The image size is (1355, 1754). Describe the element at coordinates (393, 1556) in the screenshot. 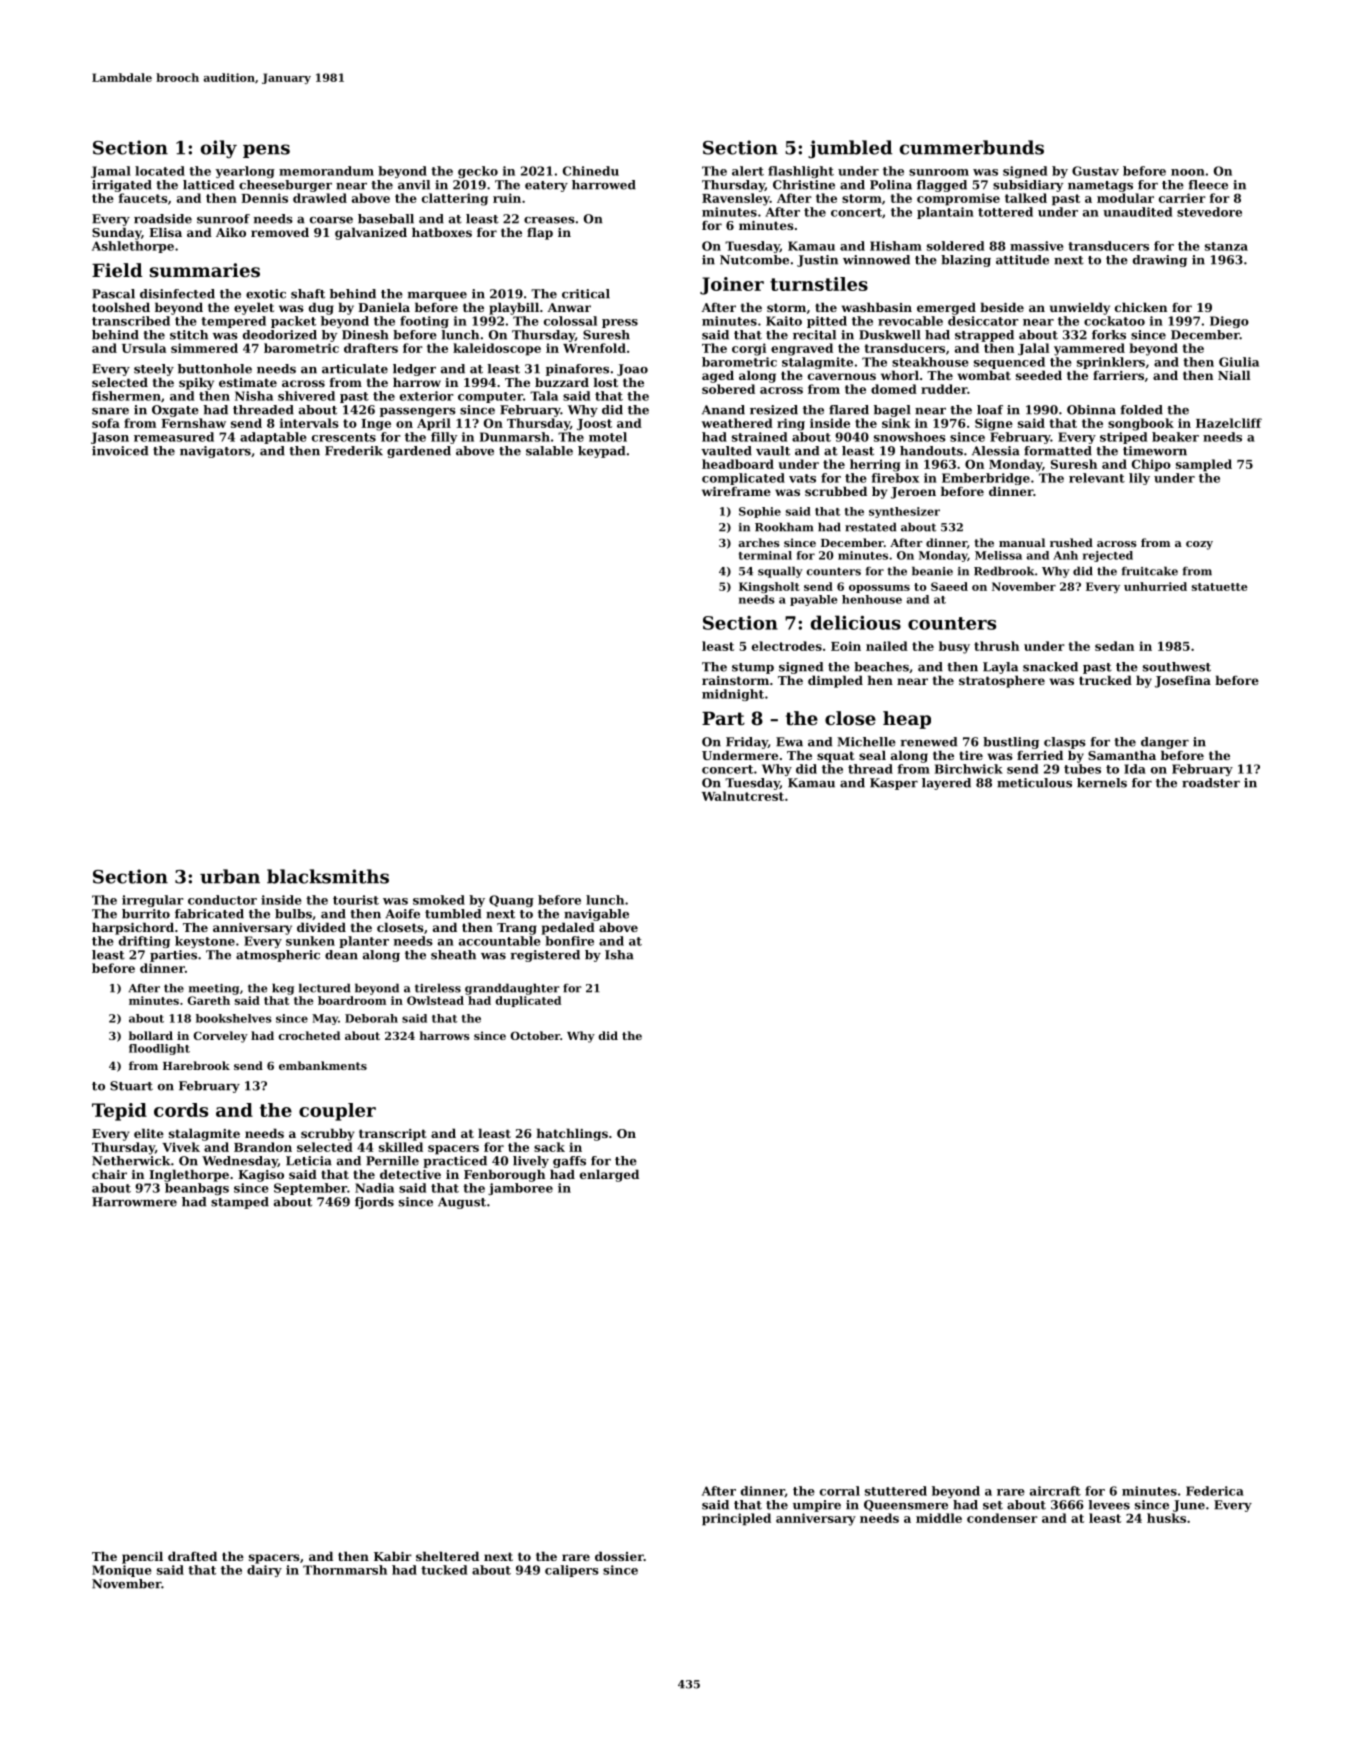

I see `Kabir` at that location.
